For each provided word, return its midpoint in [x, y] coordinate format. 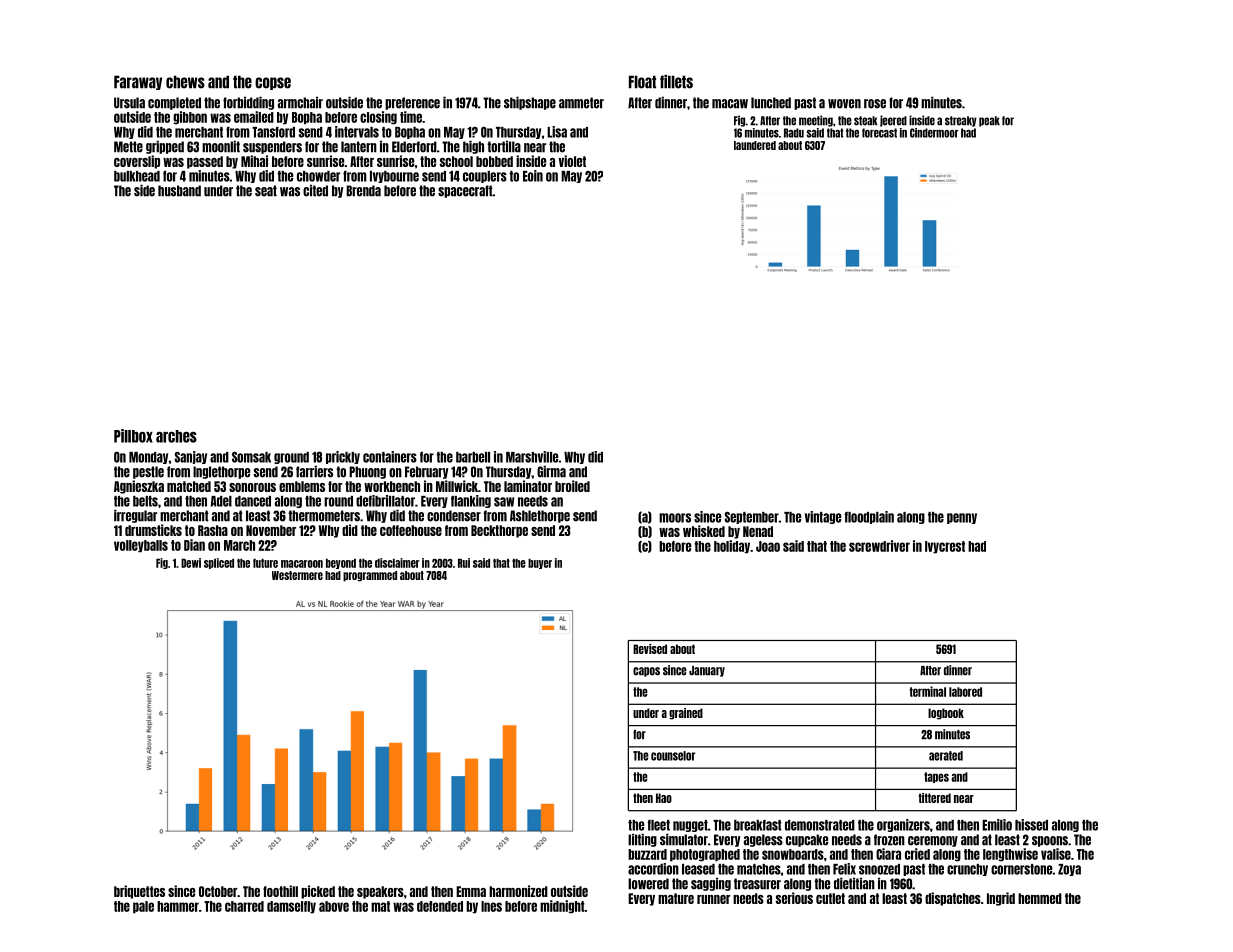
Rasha [213, 530]
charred [244, 906]
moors [675, 518]
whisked [704, 531]
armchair [300, 103]
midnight [562, 907]
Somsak [251, 457]
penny [962, 518]
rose [875, 104]
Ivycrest [945, 547]
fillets [676, 82]
